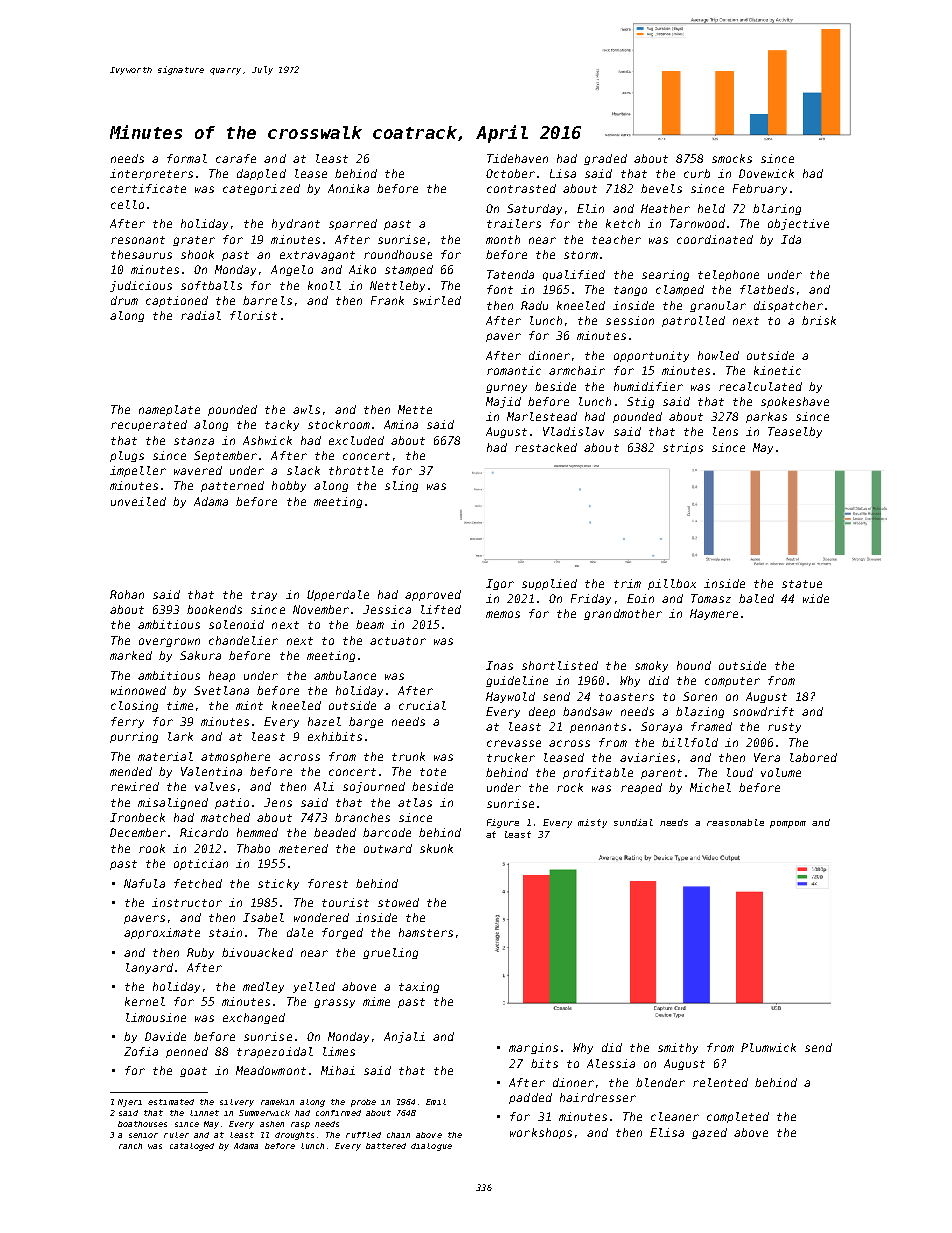 The height and width of the screenshot is (1233, 952). Describe the element at coordinates (766, 173) in the screenshot. I see `Dovewick` at that location.
